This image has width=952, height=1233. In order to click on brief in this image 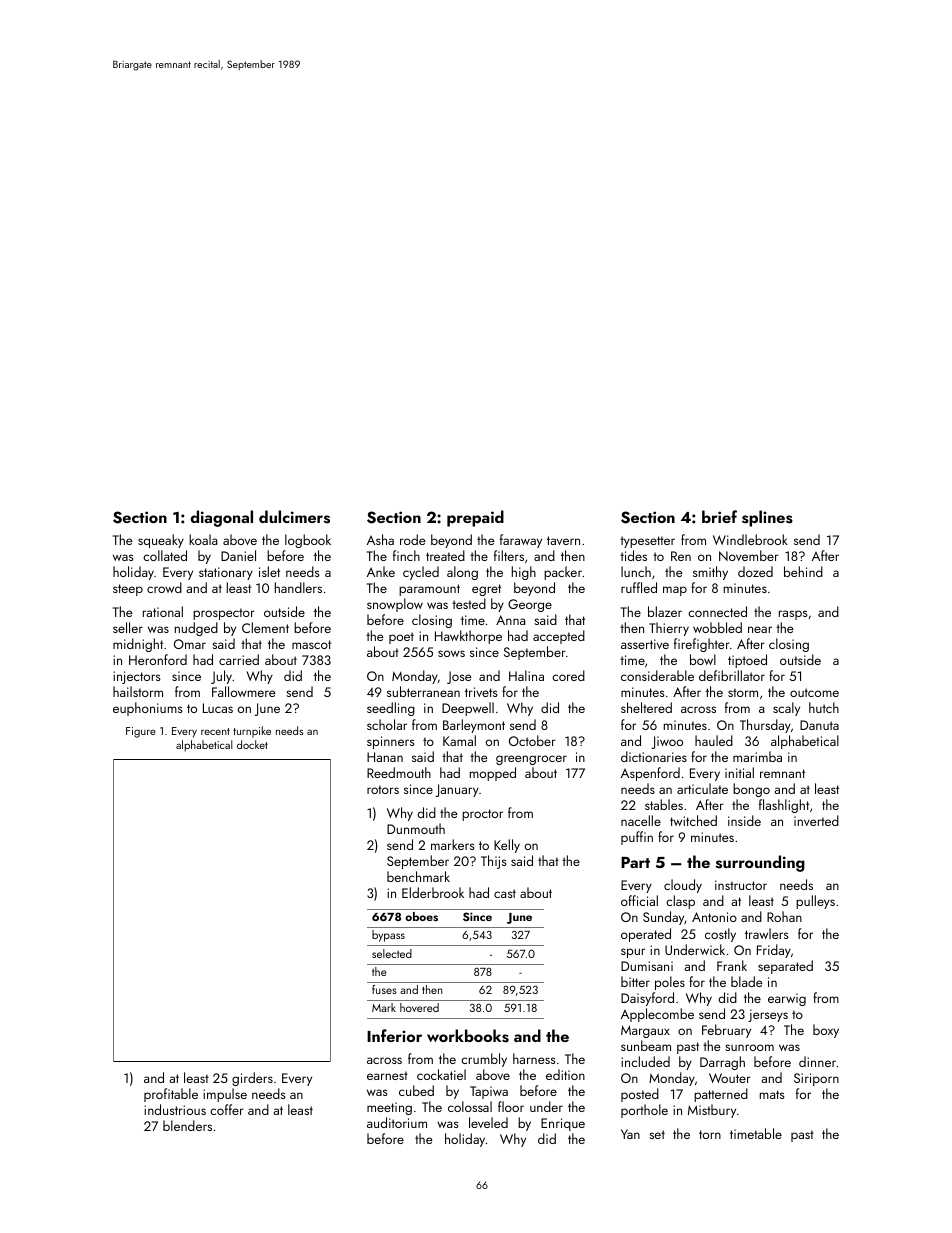, I will do `click(719, 516)`.
